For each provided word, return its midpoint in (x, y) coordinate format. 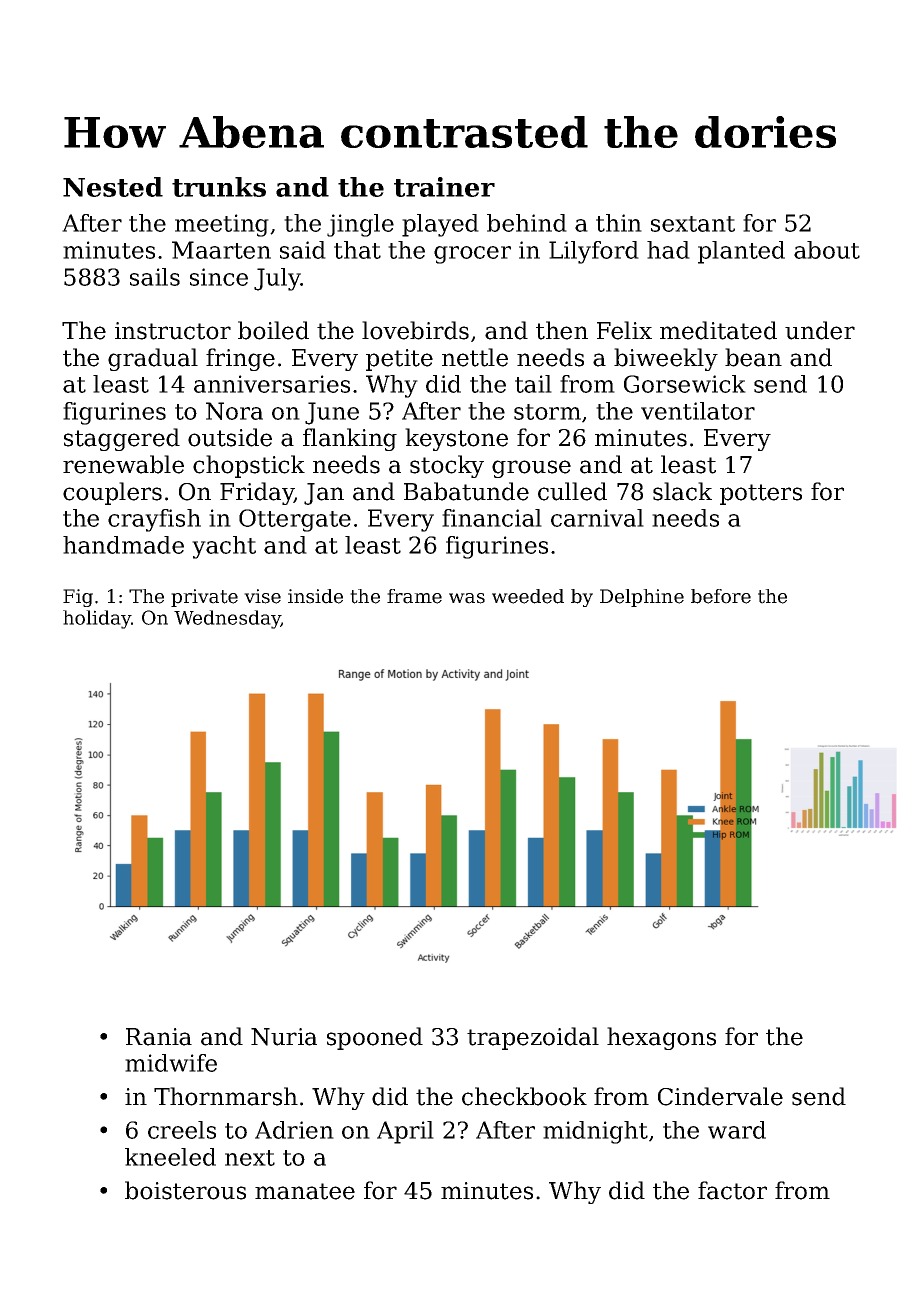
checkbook (524, 1096)
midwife (171, 1063)
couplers (112, 493)
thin (619, 223)
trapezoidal (533, 1038)
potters (761, 494)
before (721, 596)
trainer (444, 187)
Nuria (284, 1037)
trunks (219, 187)
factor (732, 1190)
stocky (447, 466)
